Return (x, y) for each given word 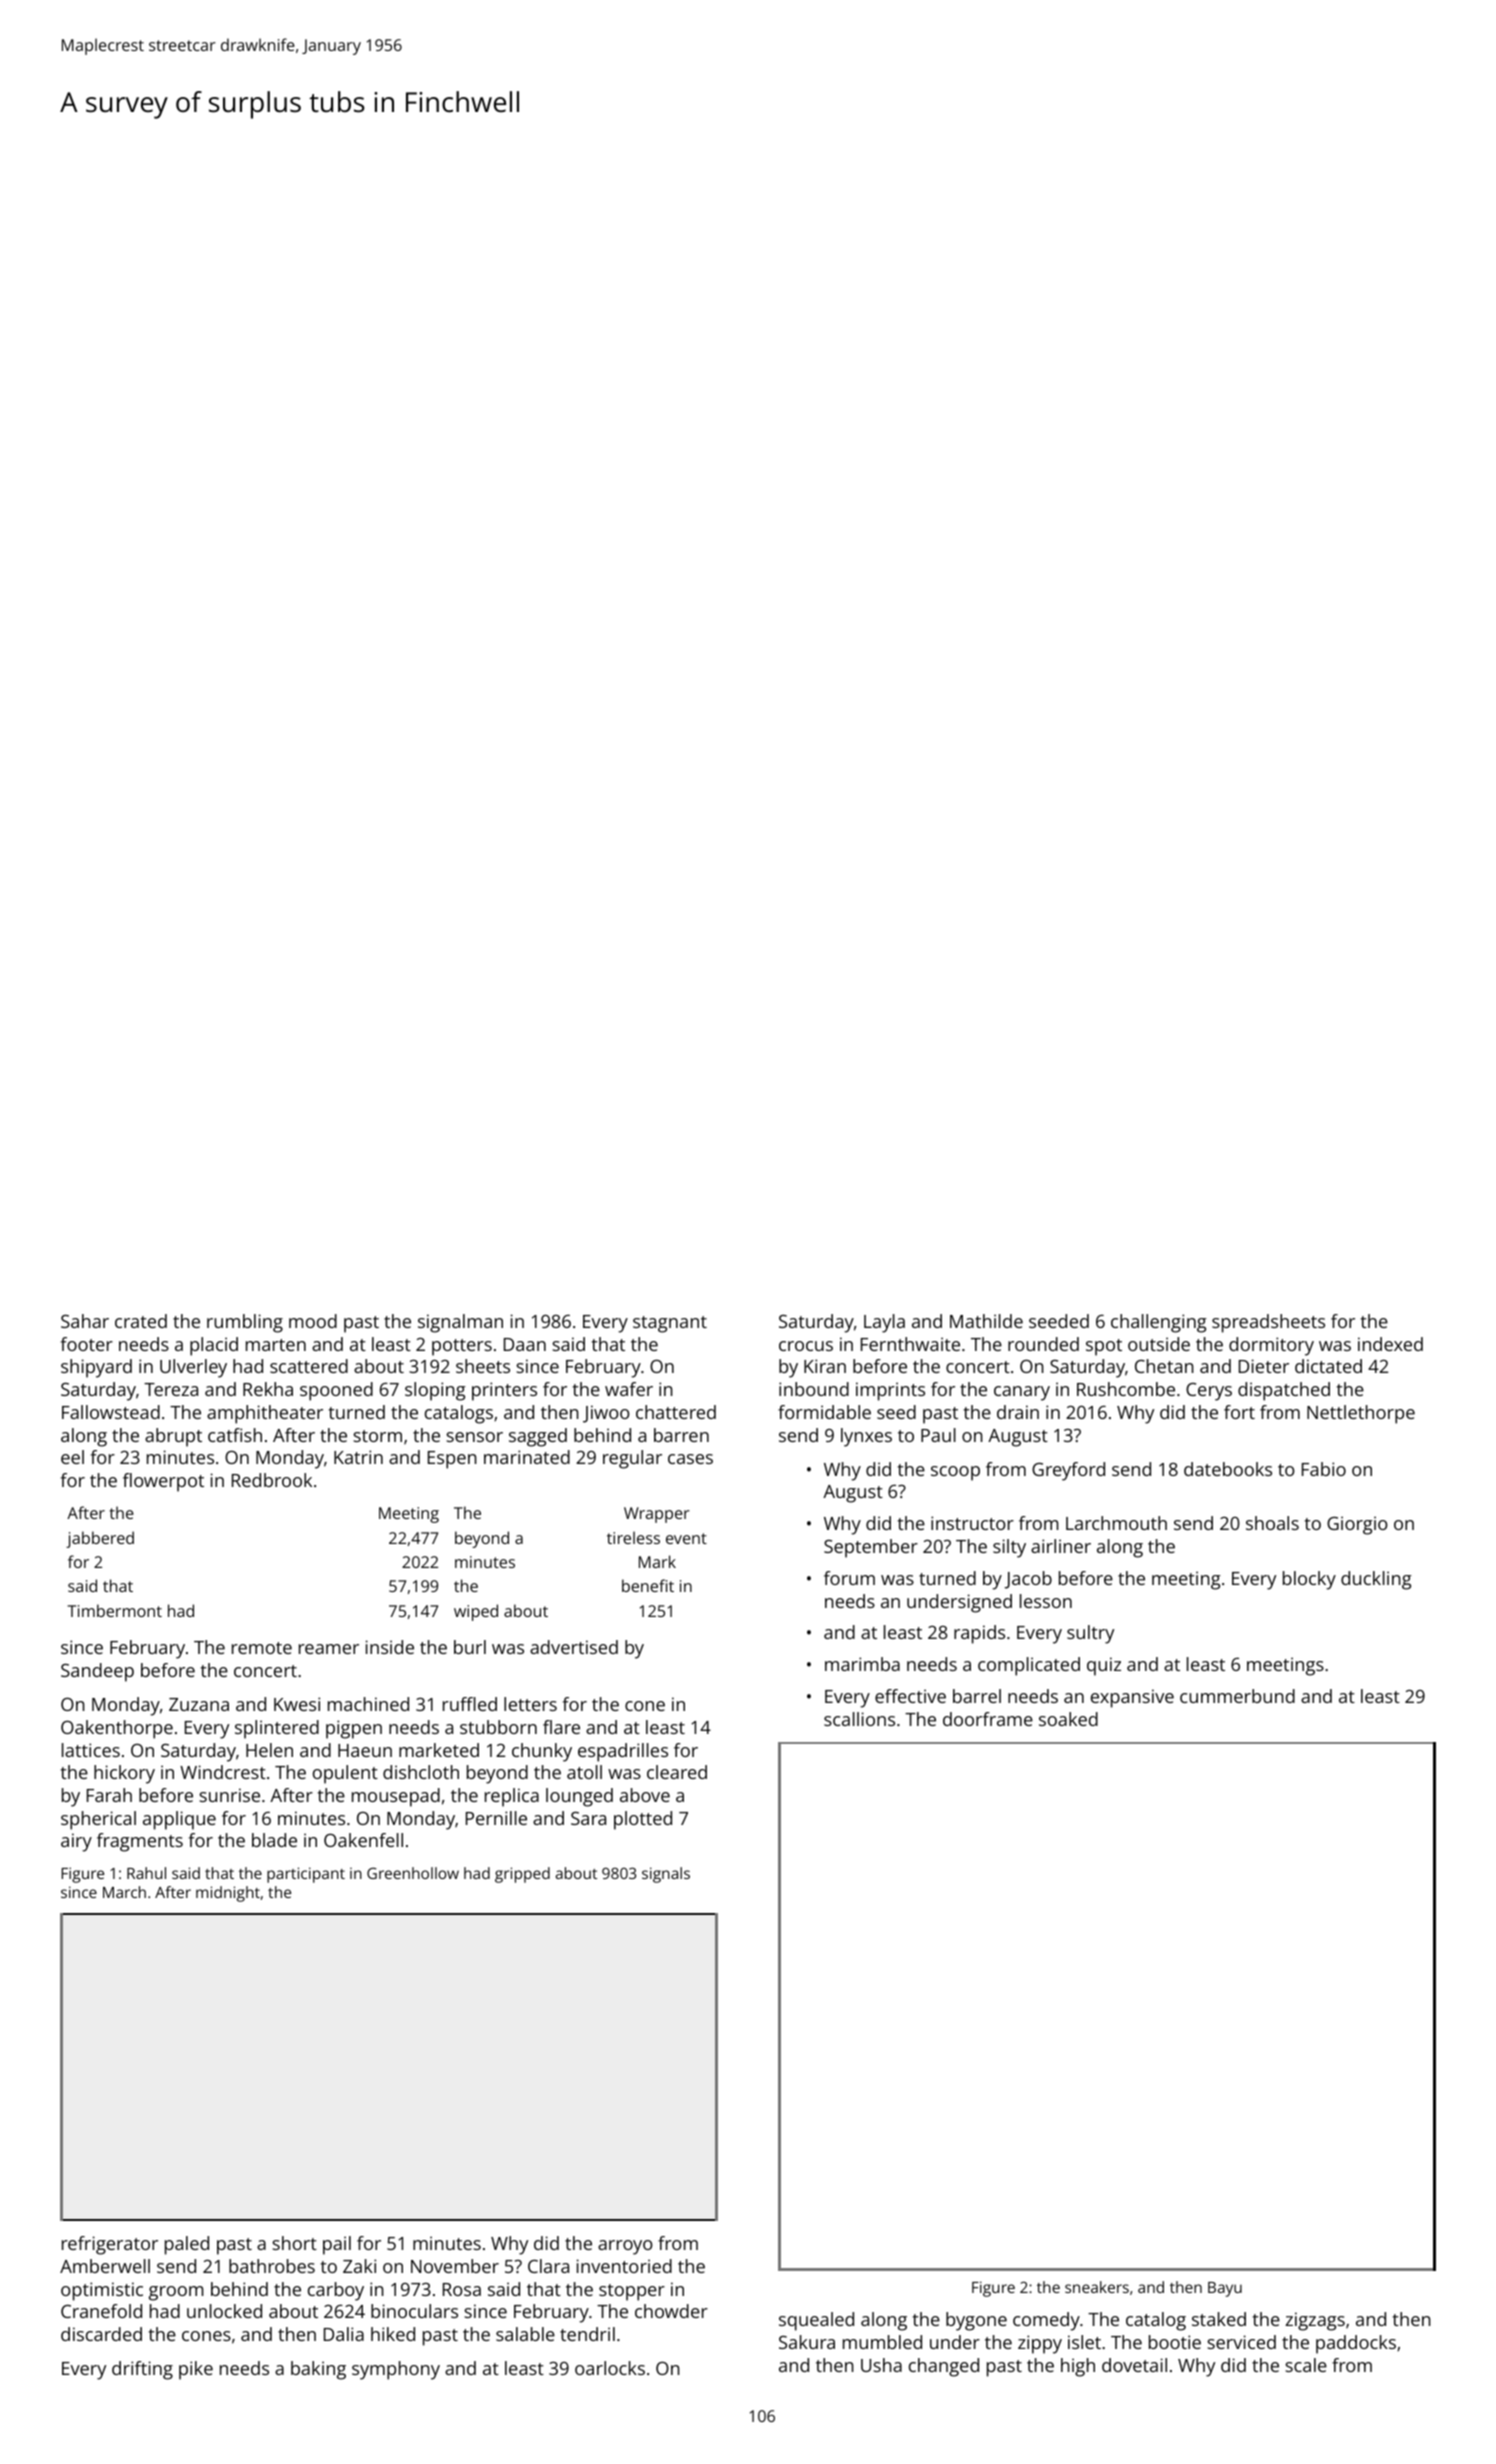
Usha (881, 2365)
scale (1306, 2365)
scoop (955, 1473)
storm (377, 1436)
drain (1018, 1412)
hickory (124, 1774)
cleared (677, 1772)
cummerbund (1237, 1696)
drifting (142, 2370)
